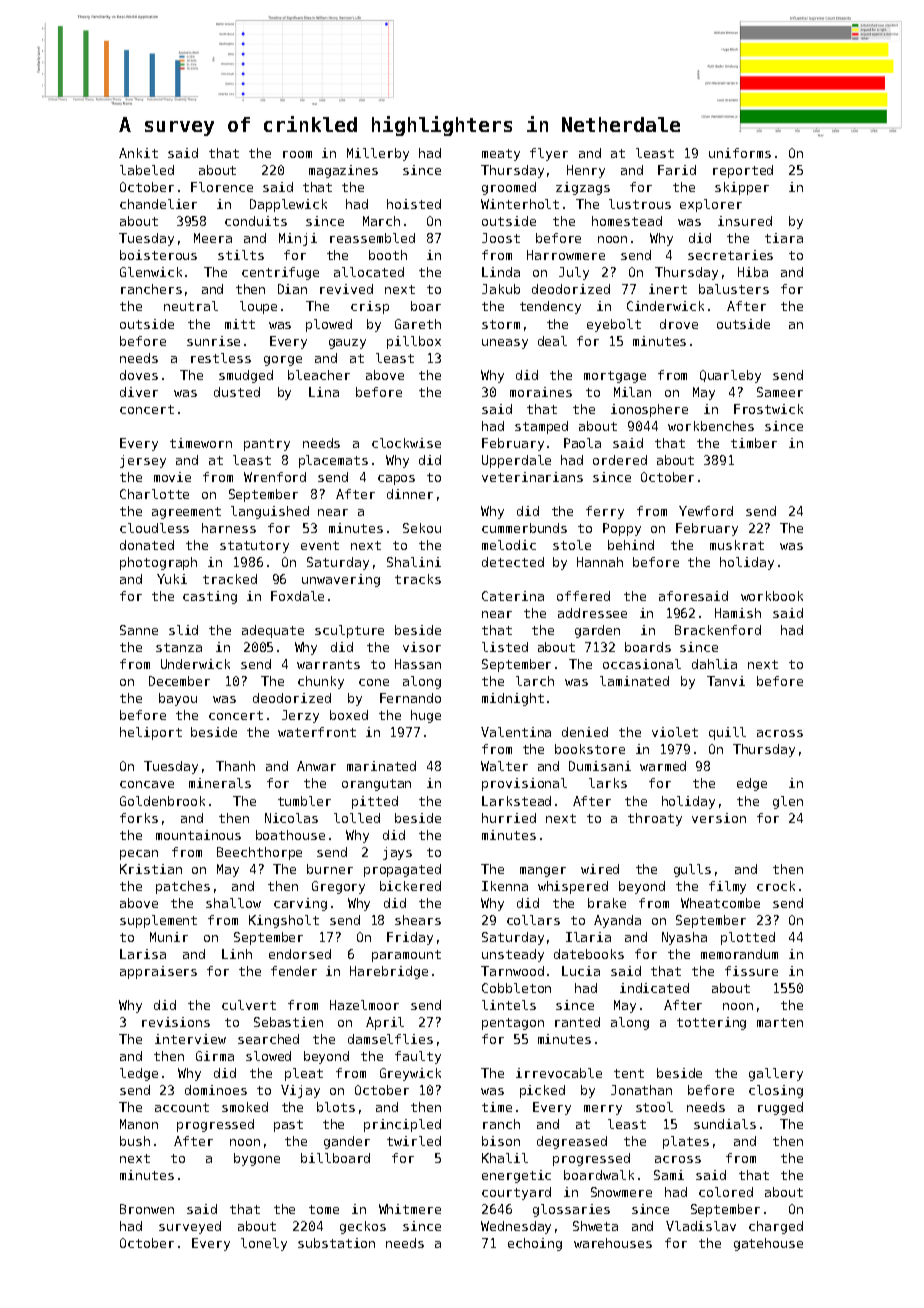  Describe the element at coordinates (753, 272) in the document. I see `Hiba` at that location.
